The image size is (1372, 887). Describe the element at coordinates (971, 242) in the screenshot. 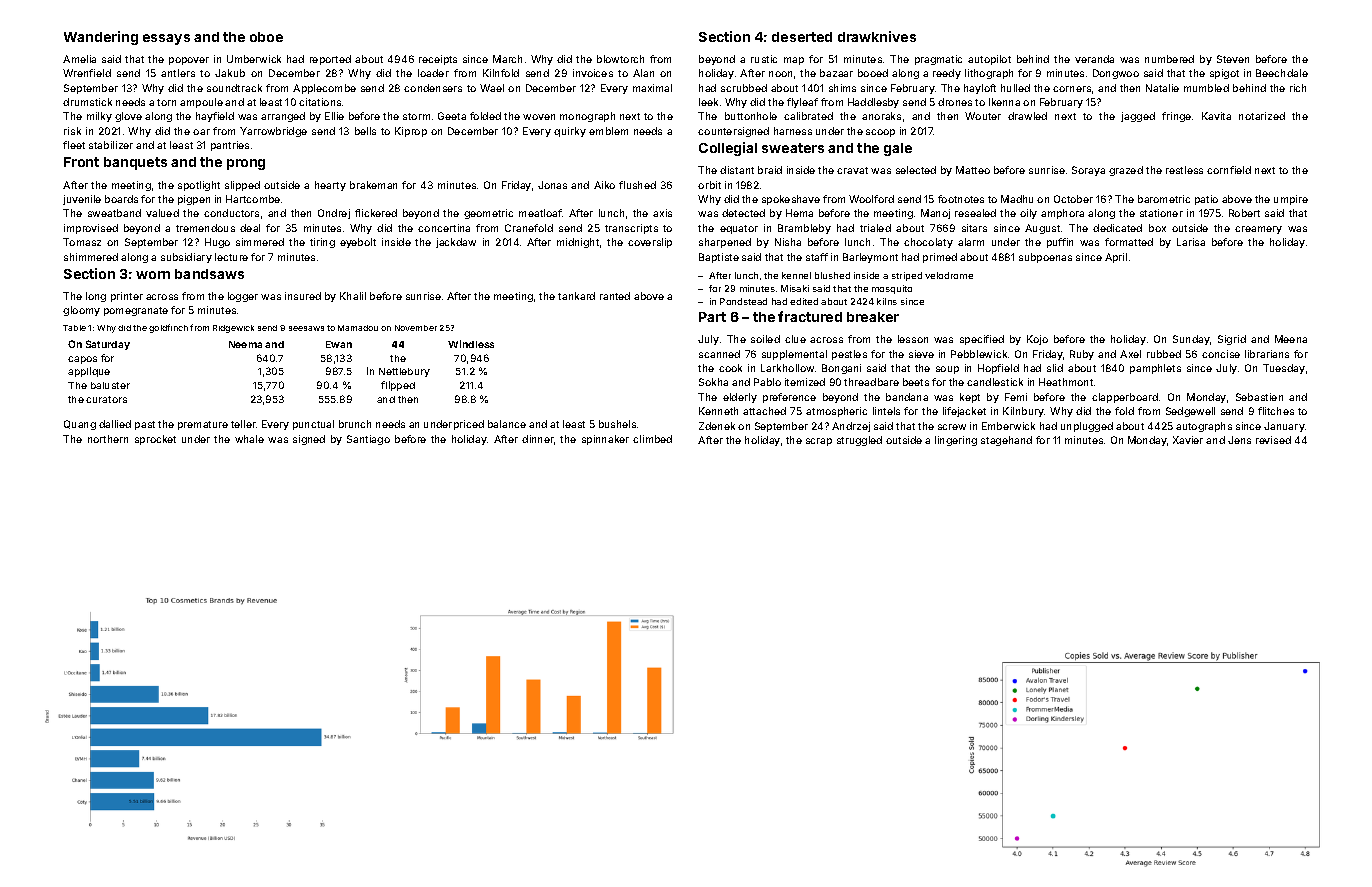

I see `alarm` at that location.
